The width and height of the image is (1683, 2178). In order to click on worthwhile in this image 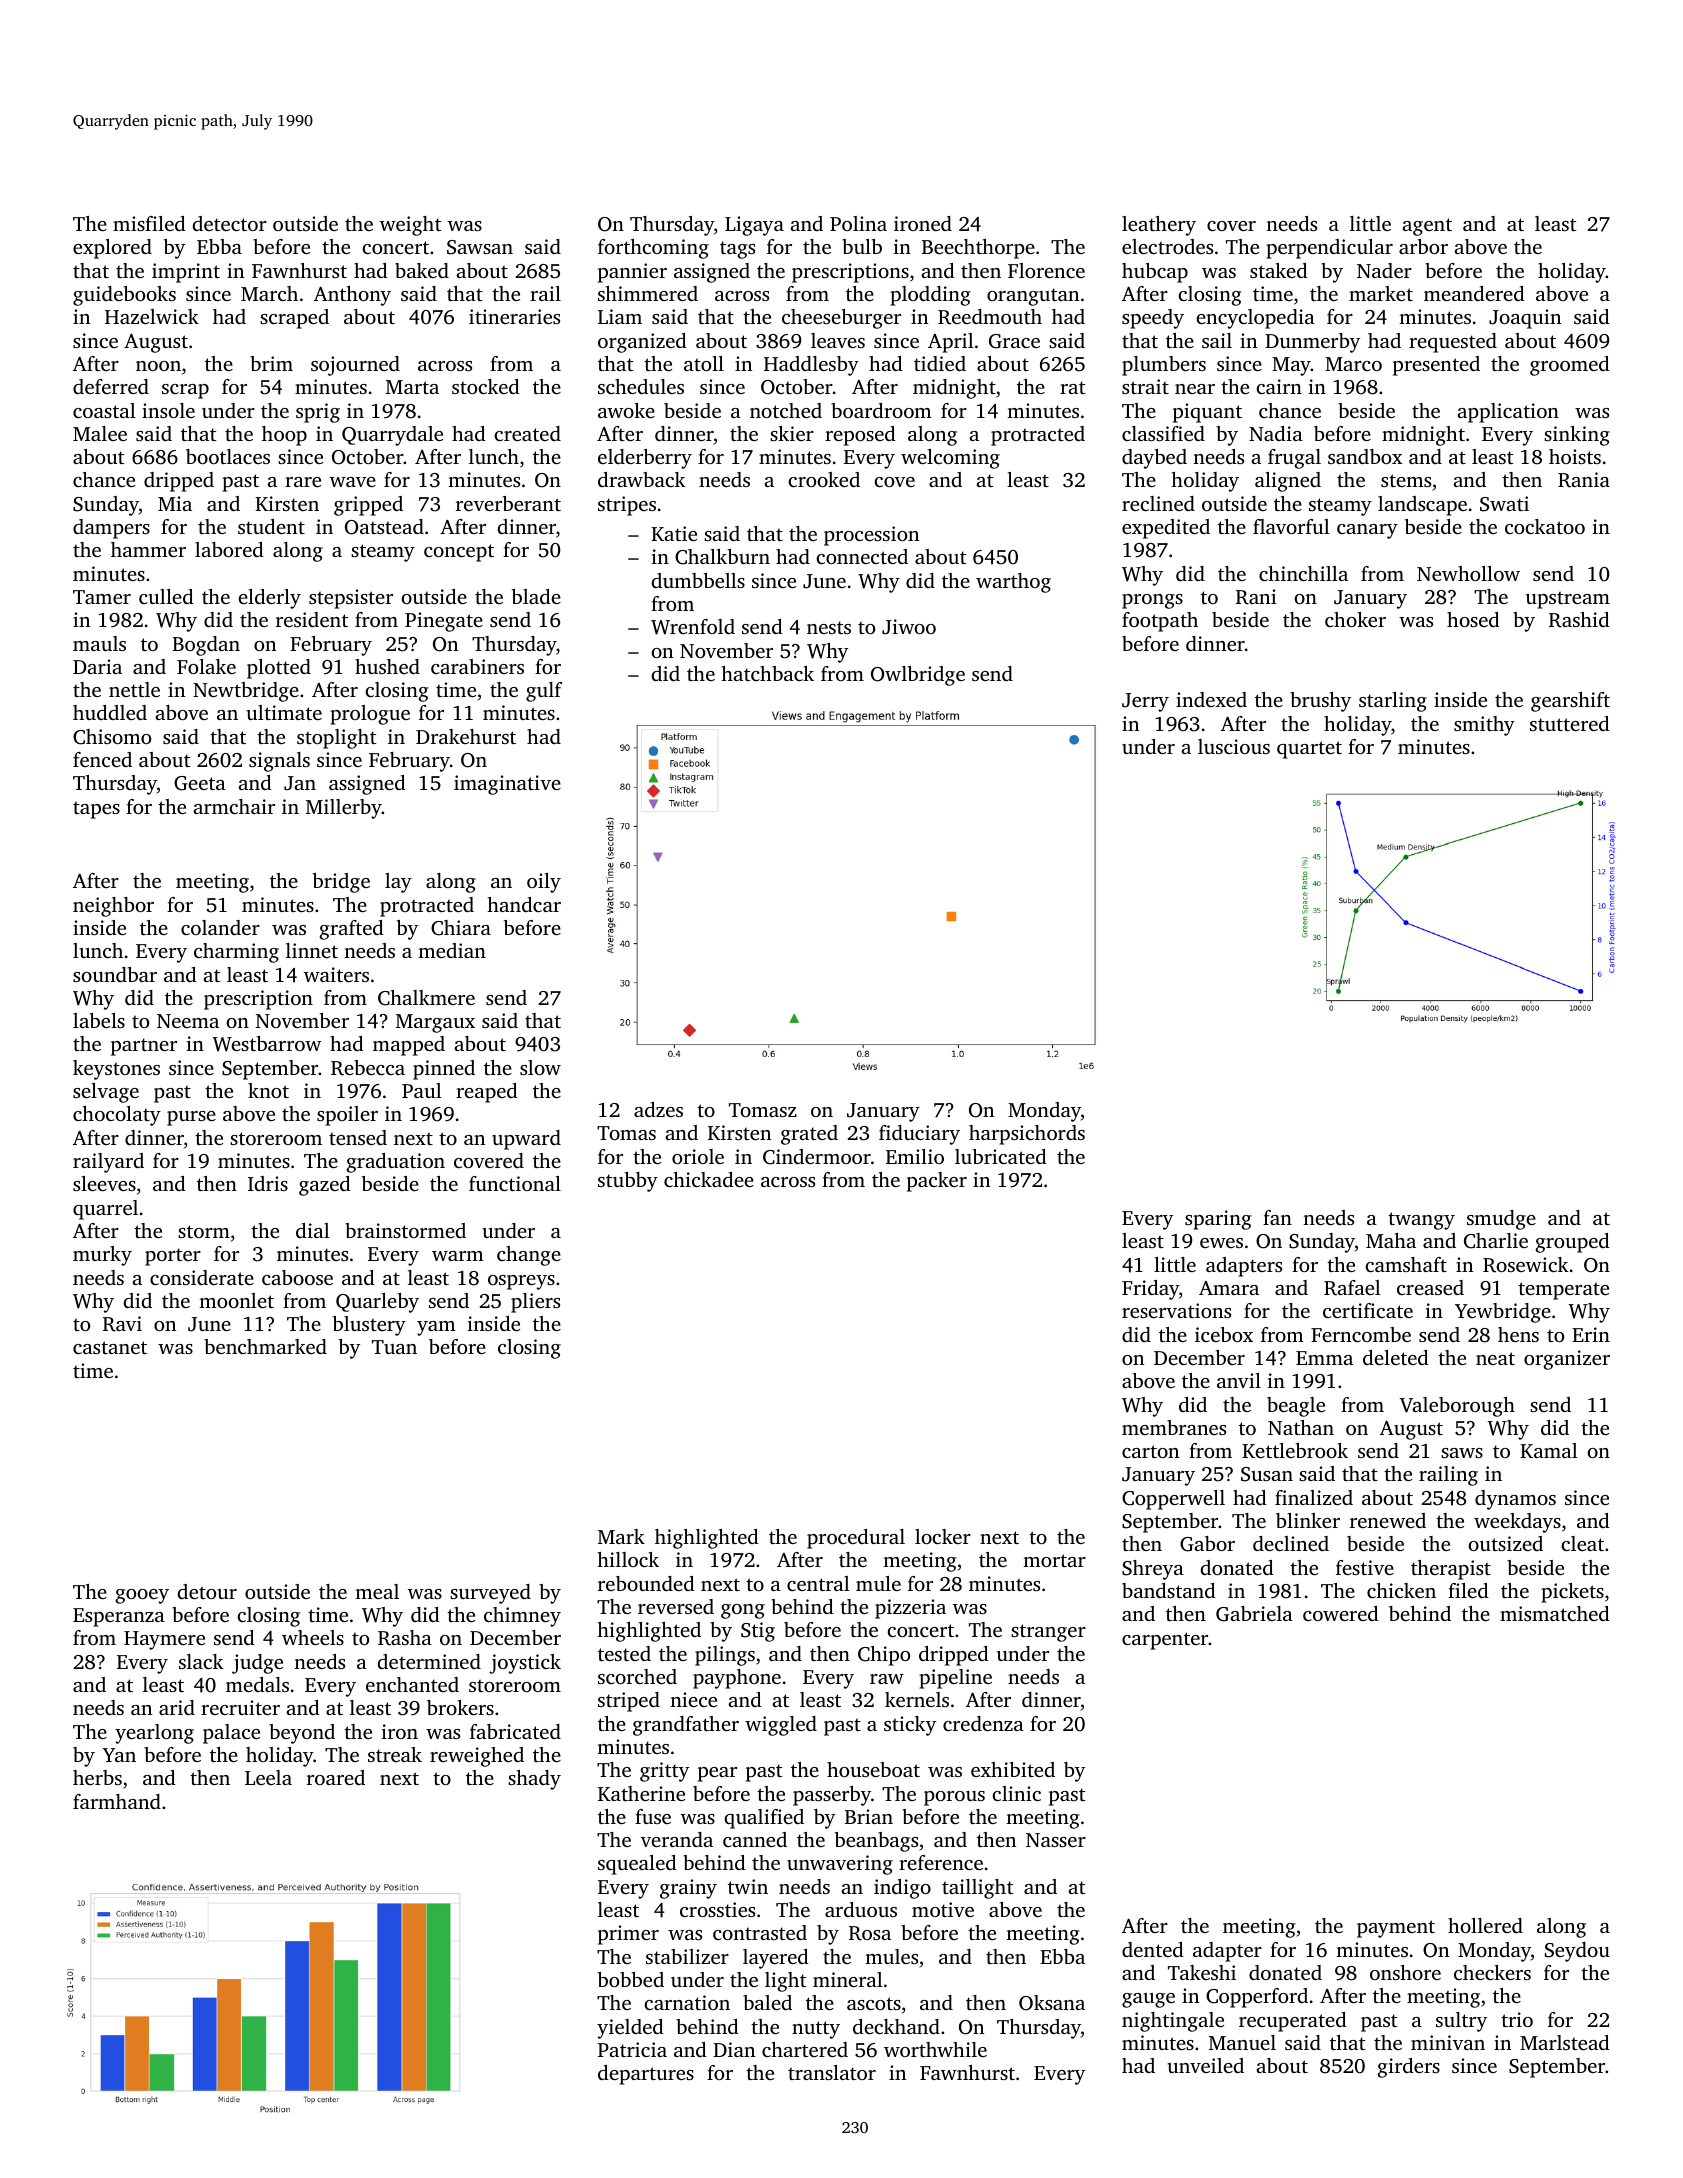, I will do `click(935, 2049)`.
